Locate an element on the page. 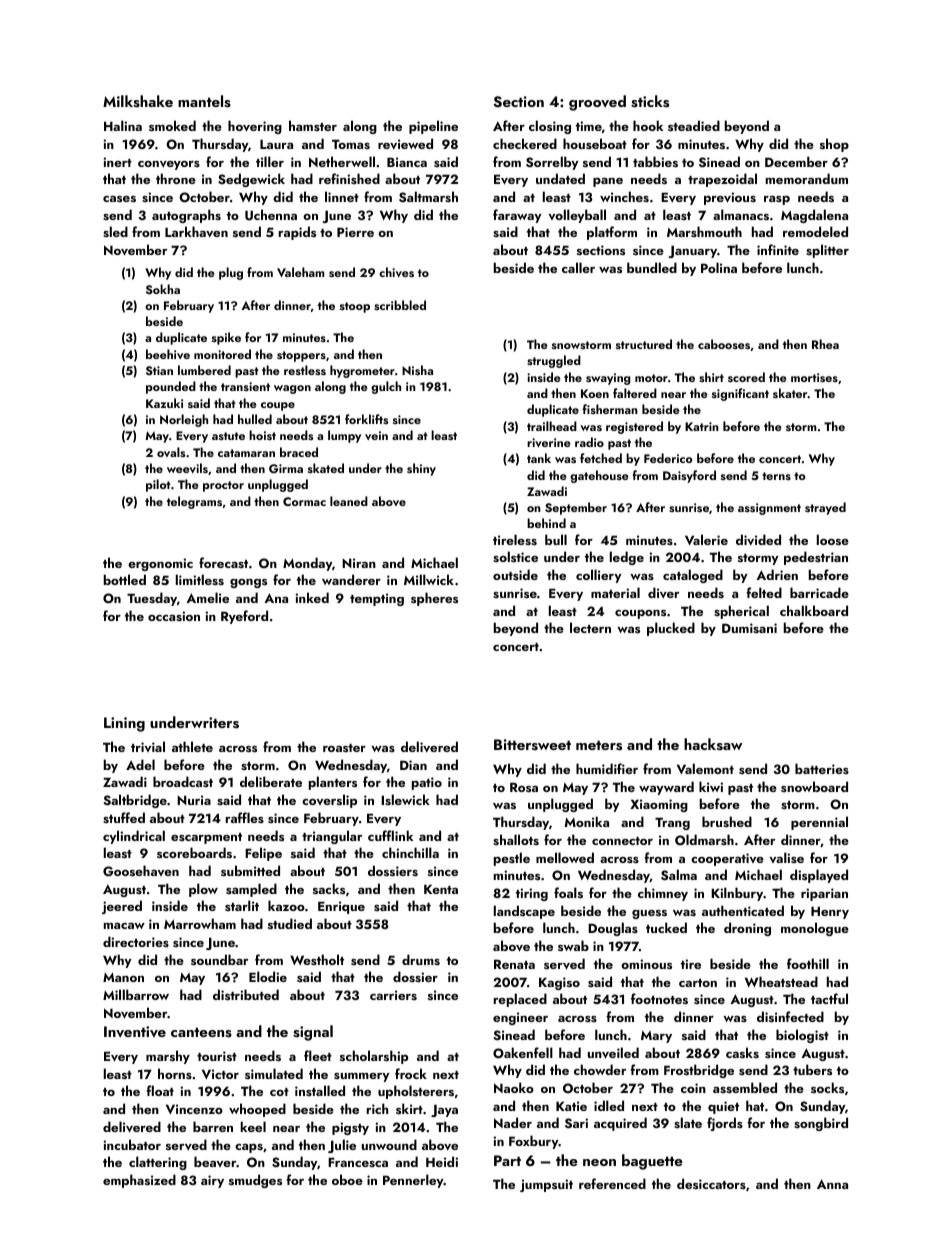 This image has height=1233, width=952. Rosa is located at coordinates (524, 787).
